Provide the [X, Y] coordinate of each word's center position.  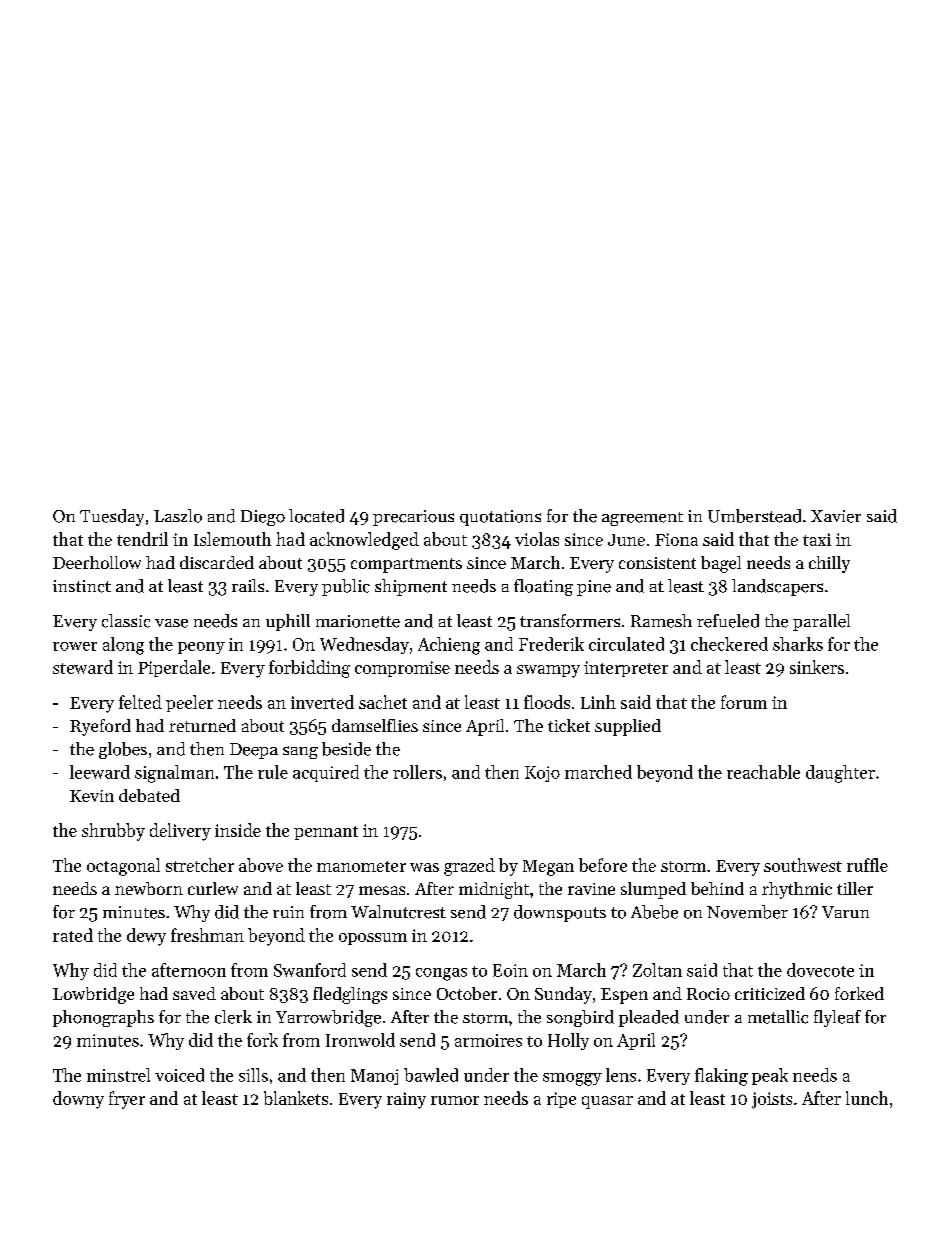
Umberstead [754, 516]
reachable [763, 772]
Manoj [374, 1077]
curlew [213, 888]
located [316, 516]
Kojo [542, 774]
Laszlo [178, 516]
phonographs [103, 1018]
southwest [803, 865]
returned [202, 725]
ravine [591, 889]
